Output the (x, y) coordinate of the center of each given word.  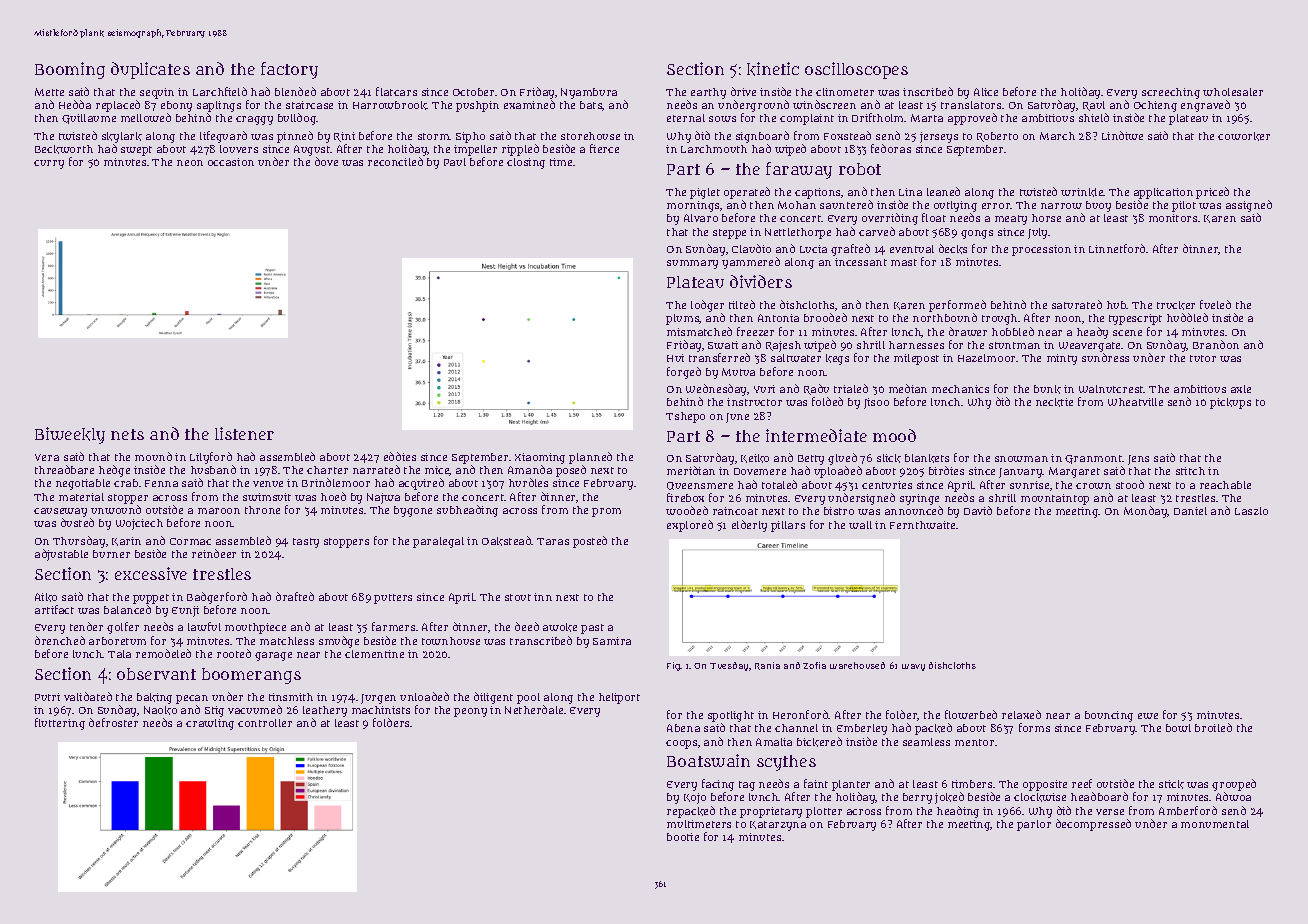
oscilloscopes (856, 70)
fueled (1215, 304)
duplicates (150, 70)
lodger (707, 306)
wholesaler (1233, 92)
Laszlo (1251, 511)
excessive (151, 573)
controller (265, 723)
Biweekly (70, 435)
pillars (788, 526)
